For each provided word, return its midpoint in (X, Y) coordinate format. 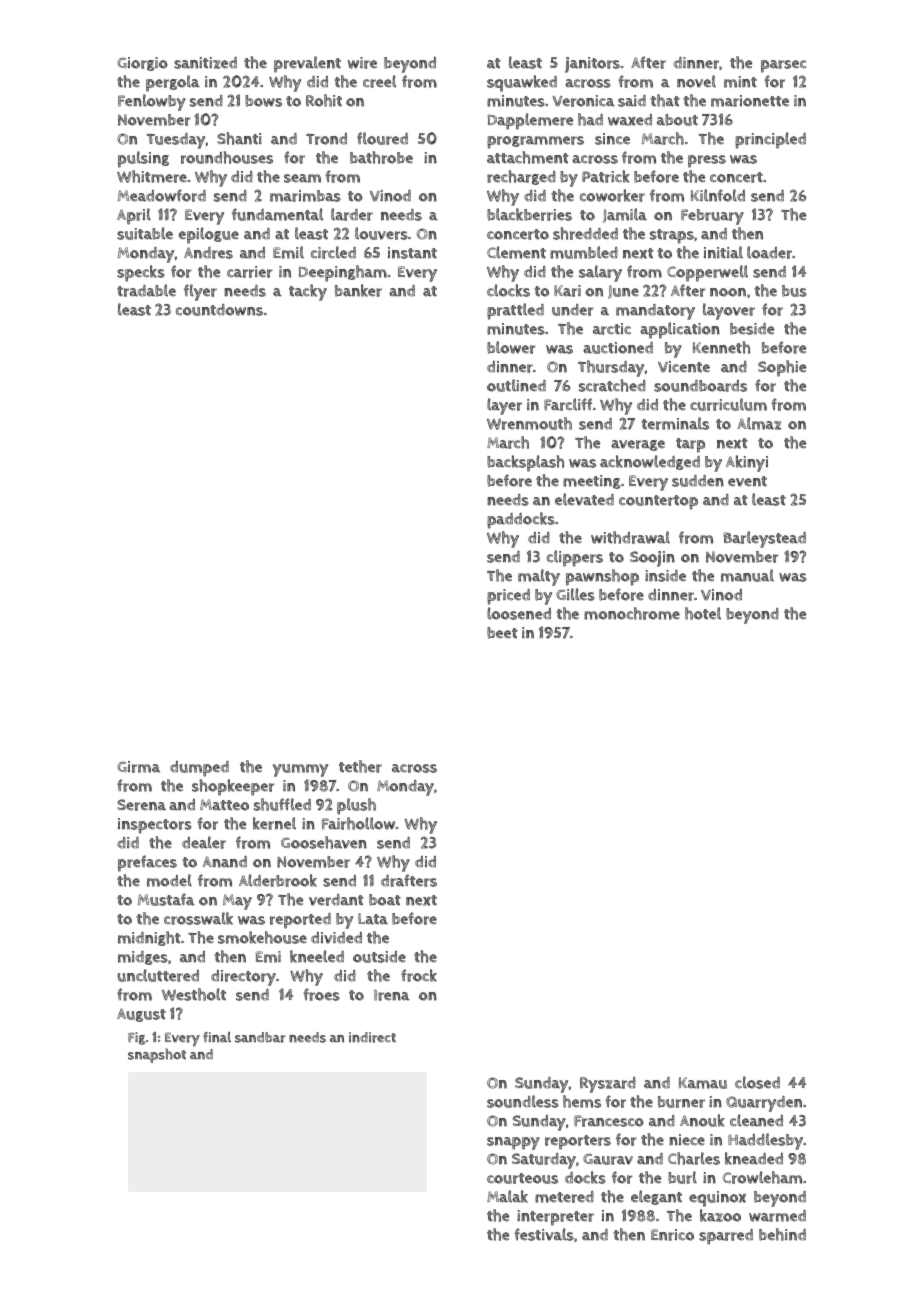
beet (502, 633)
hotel (703, 613)
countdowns (219, 310)
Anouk (702, 1120)
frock (419, 975)
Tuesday (176, 141)
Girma (138, 767)
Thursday (611, 368)
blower (511, 347)
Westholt (194, 994)
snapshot (157, 1055)
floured (382, 138)
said (632, 101)
